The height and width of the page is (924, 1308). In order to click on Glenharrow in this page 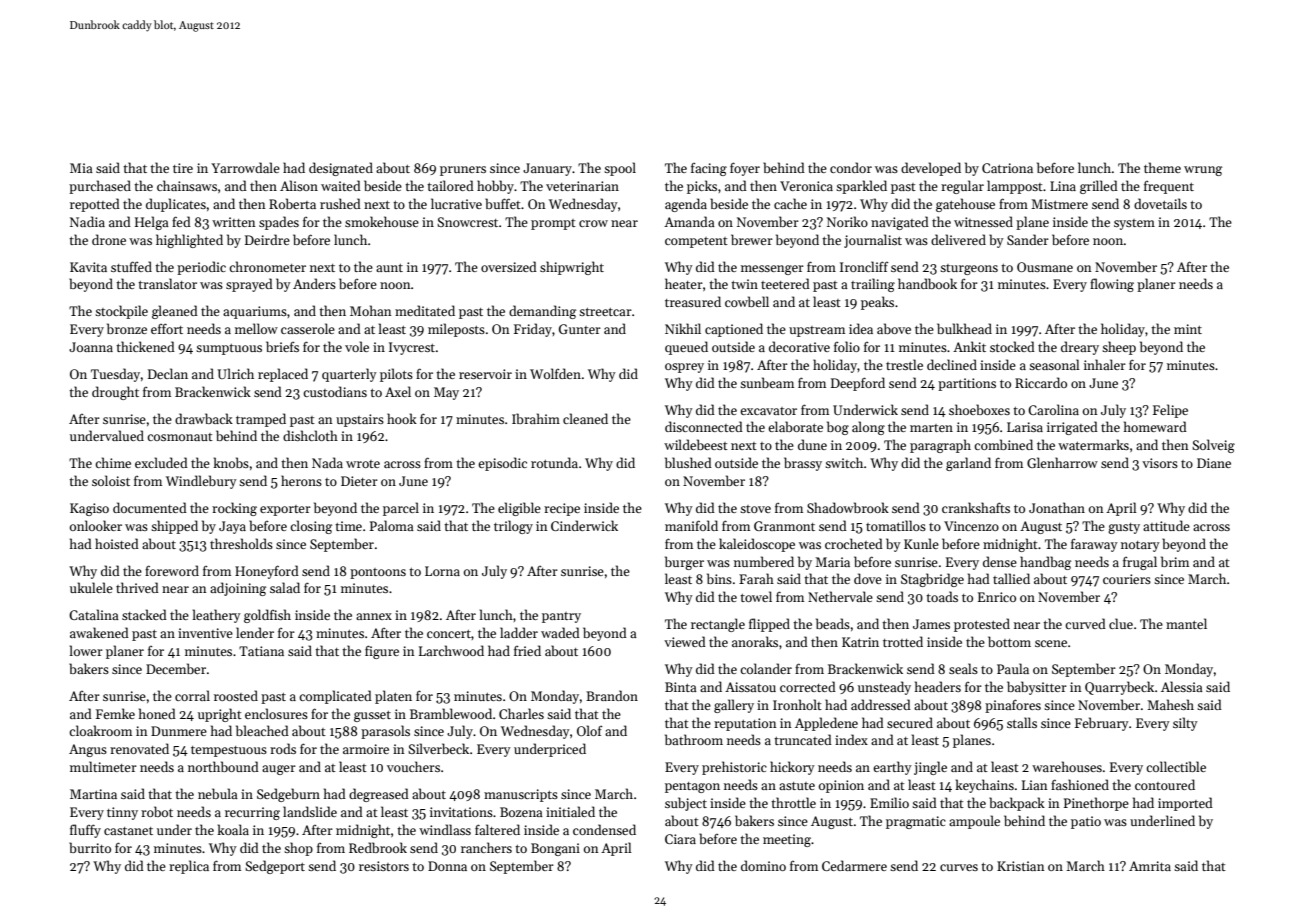, I will do `click(1062, 462)`.
